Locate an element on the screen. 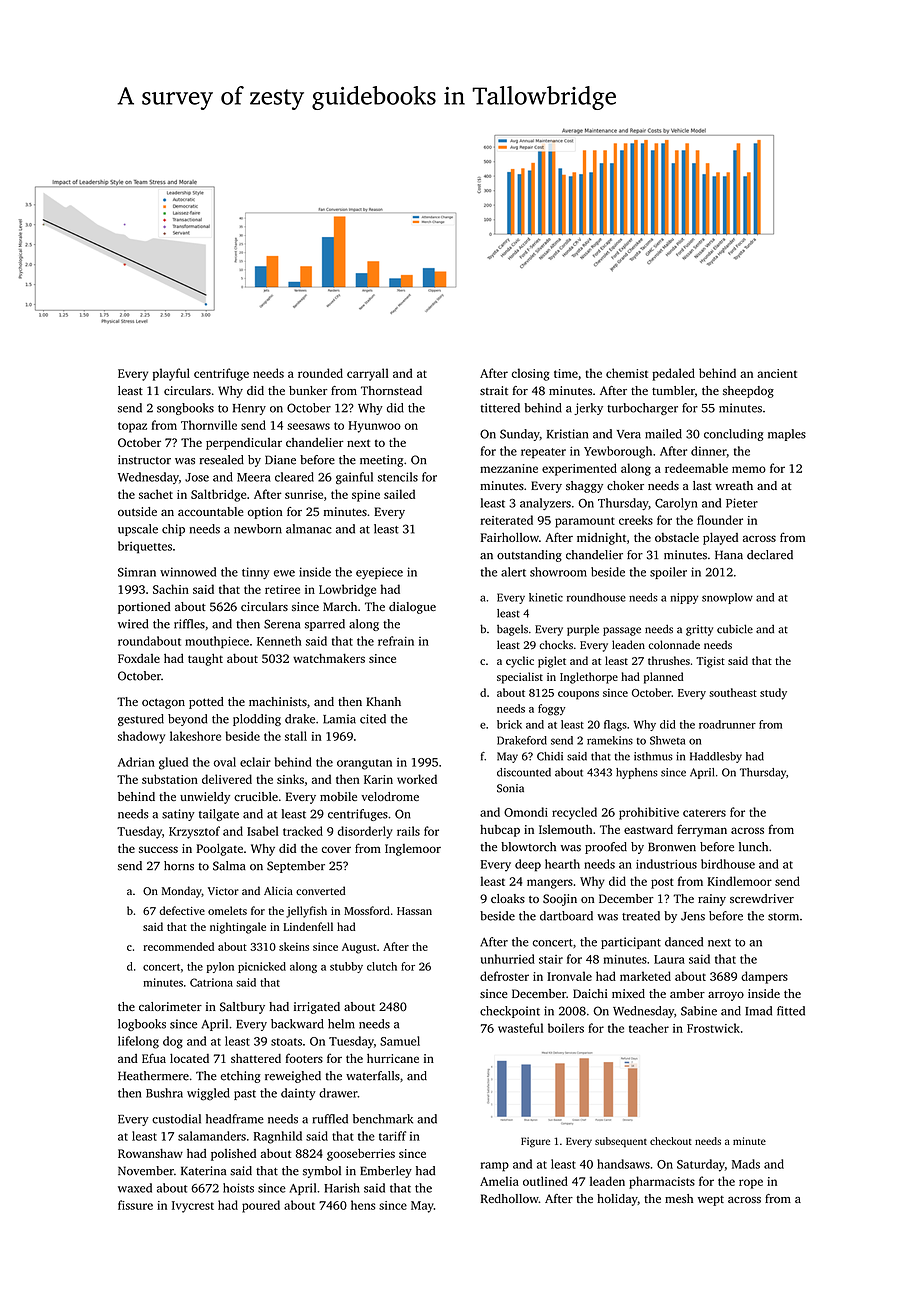  Hassan is located at coordinates (414, 911).
